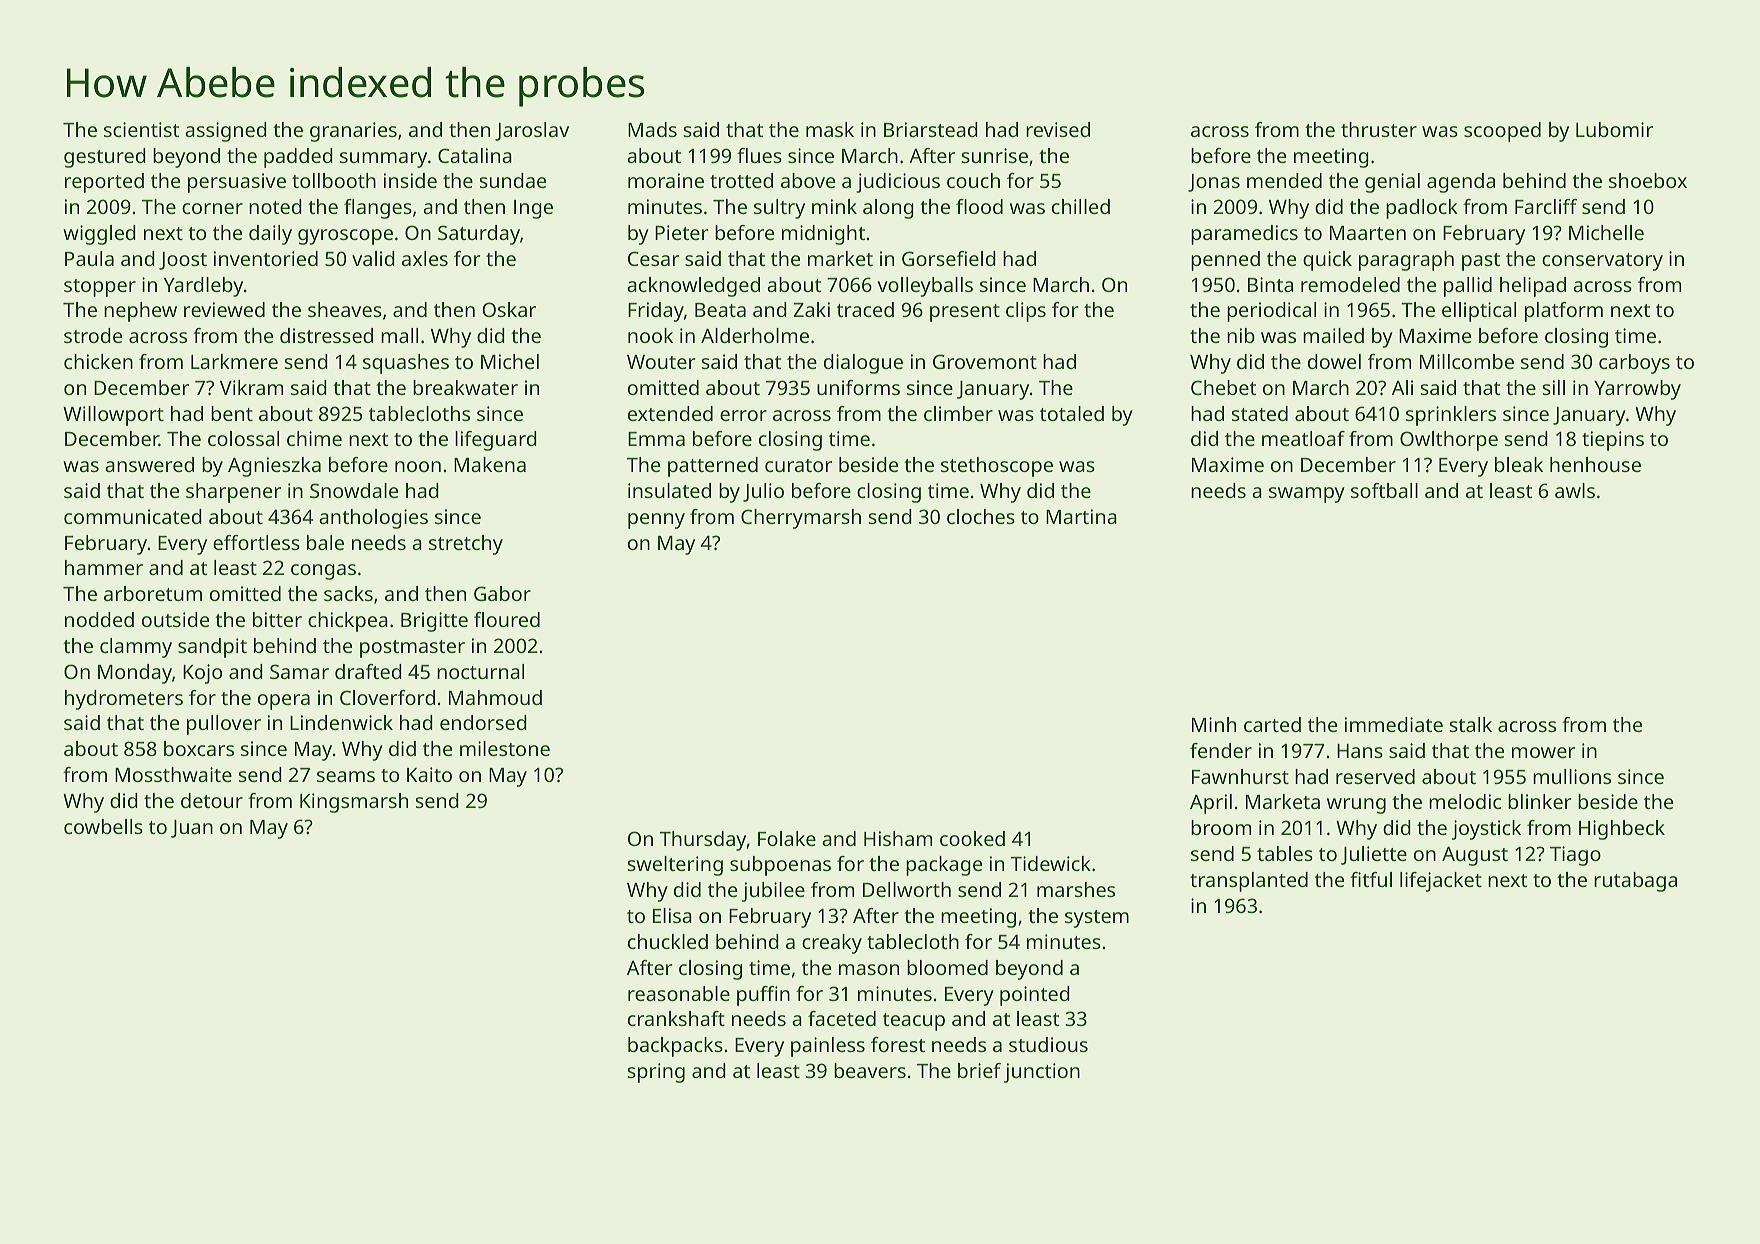 The image size is (1760, 1244). What do you see at coordinates (675, 866) in the image?
I see `sweltering` at bounding box center [675, 866].
